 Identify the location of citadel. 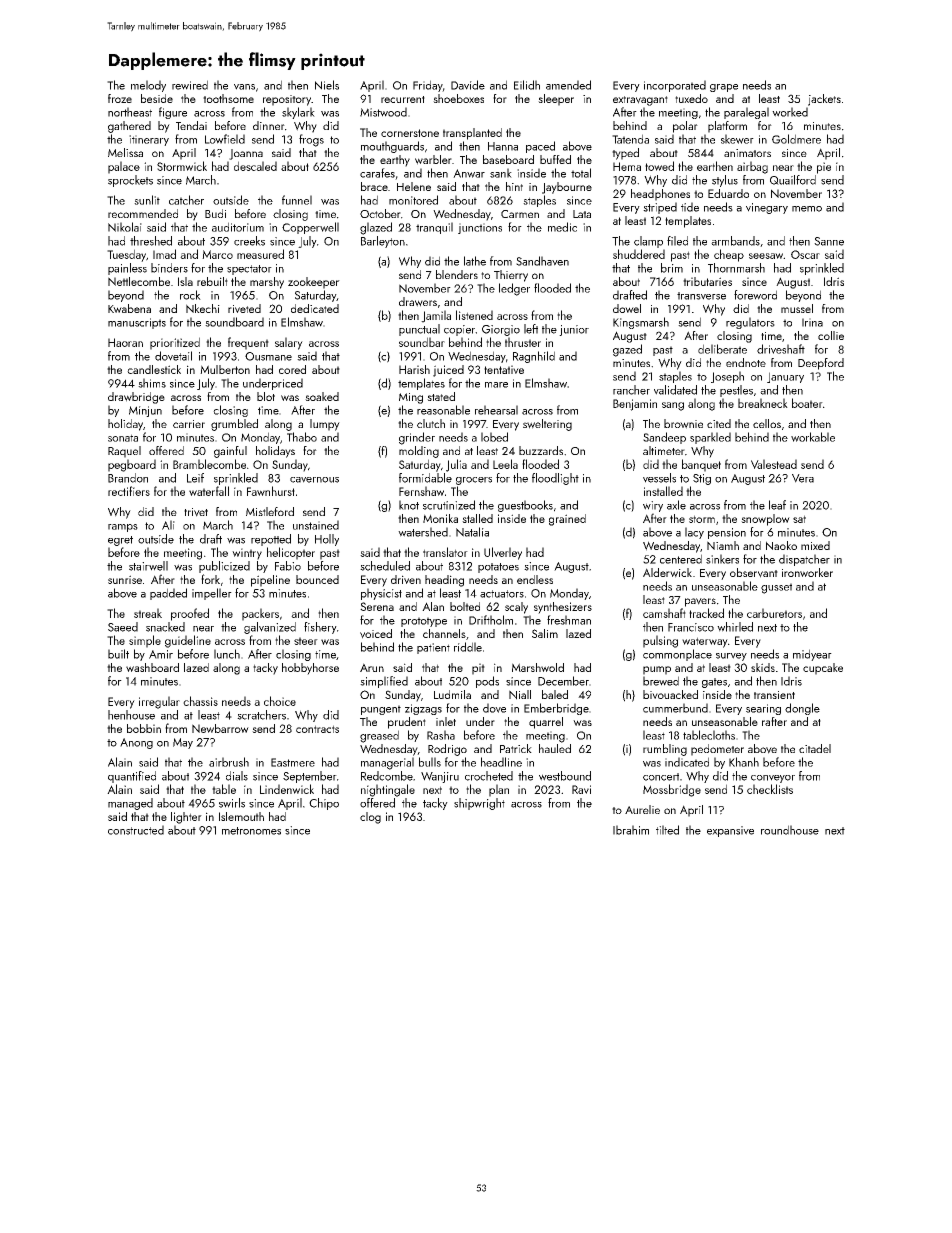
(815, 748).
